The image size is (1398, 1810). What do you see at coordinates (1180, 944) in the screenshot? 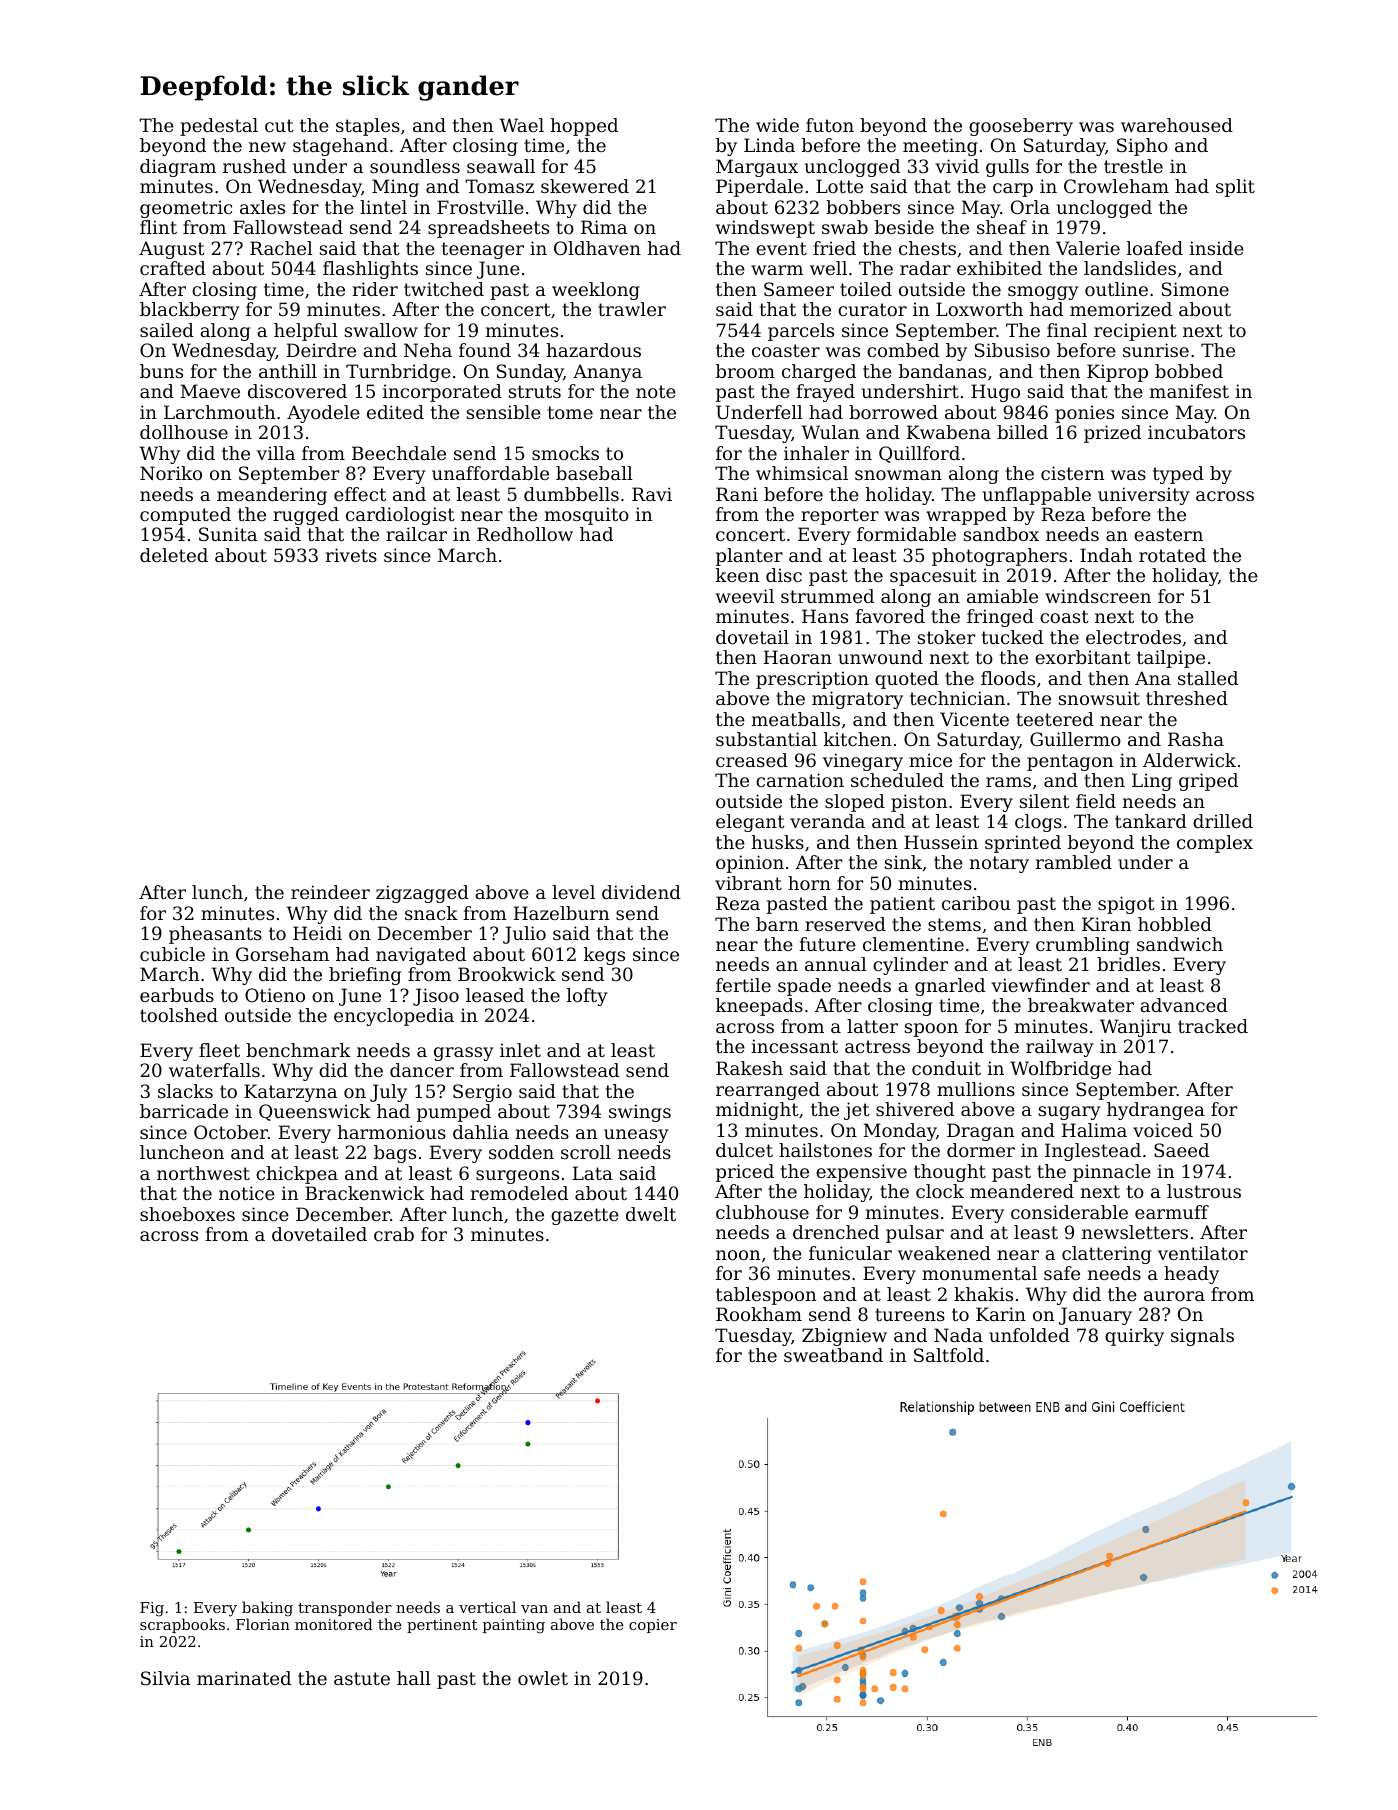
I see `sandwich` at bounding box center [1180, 944].
